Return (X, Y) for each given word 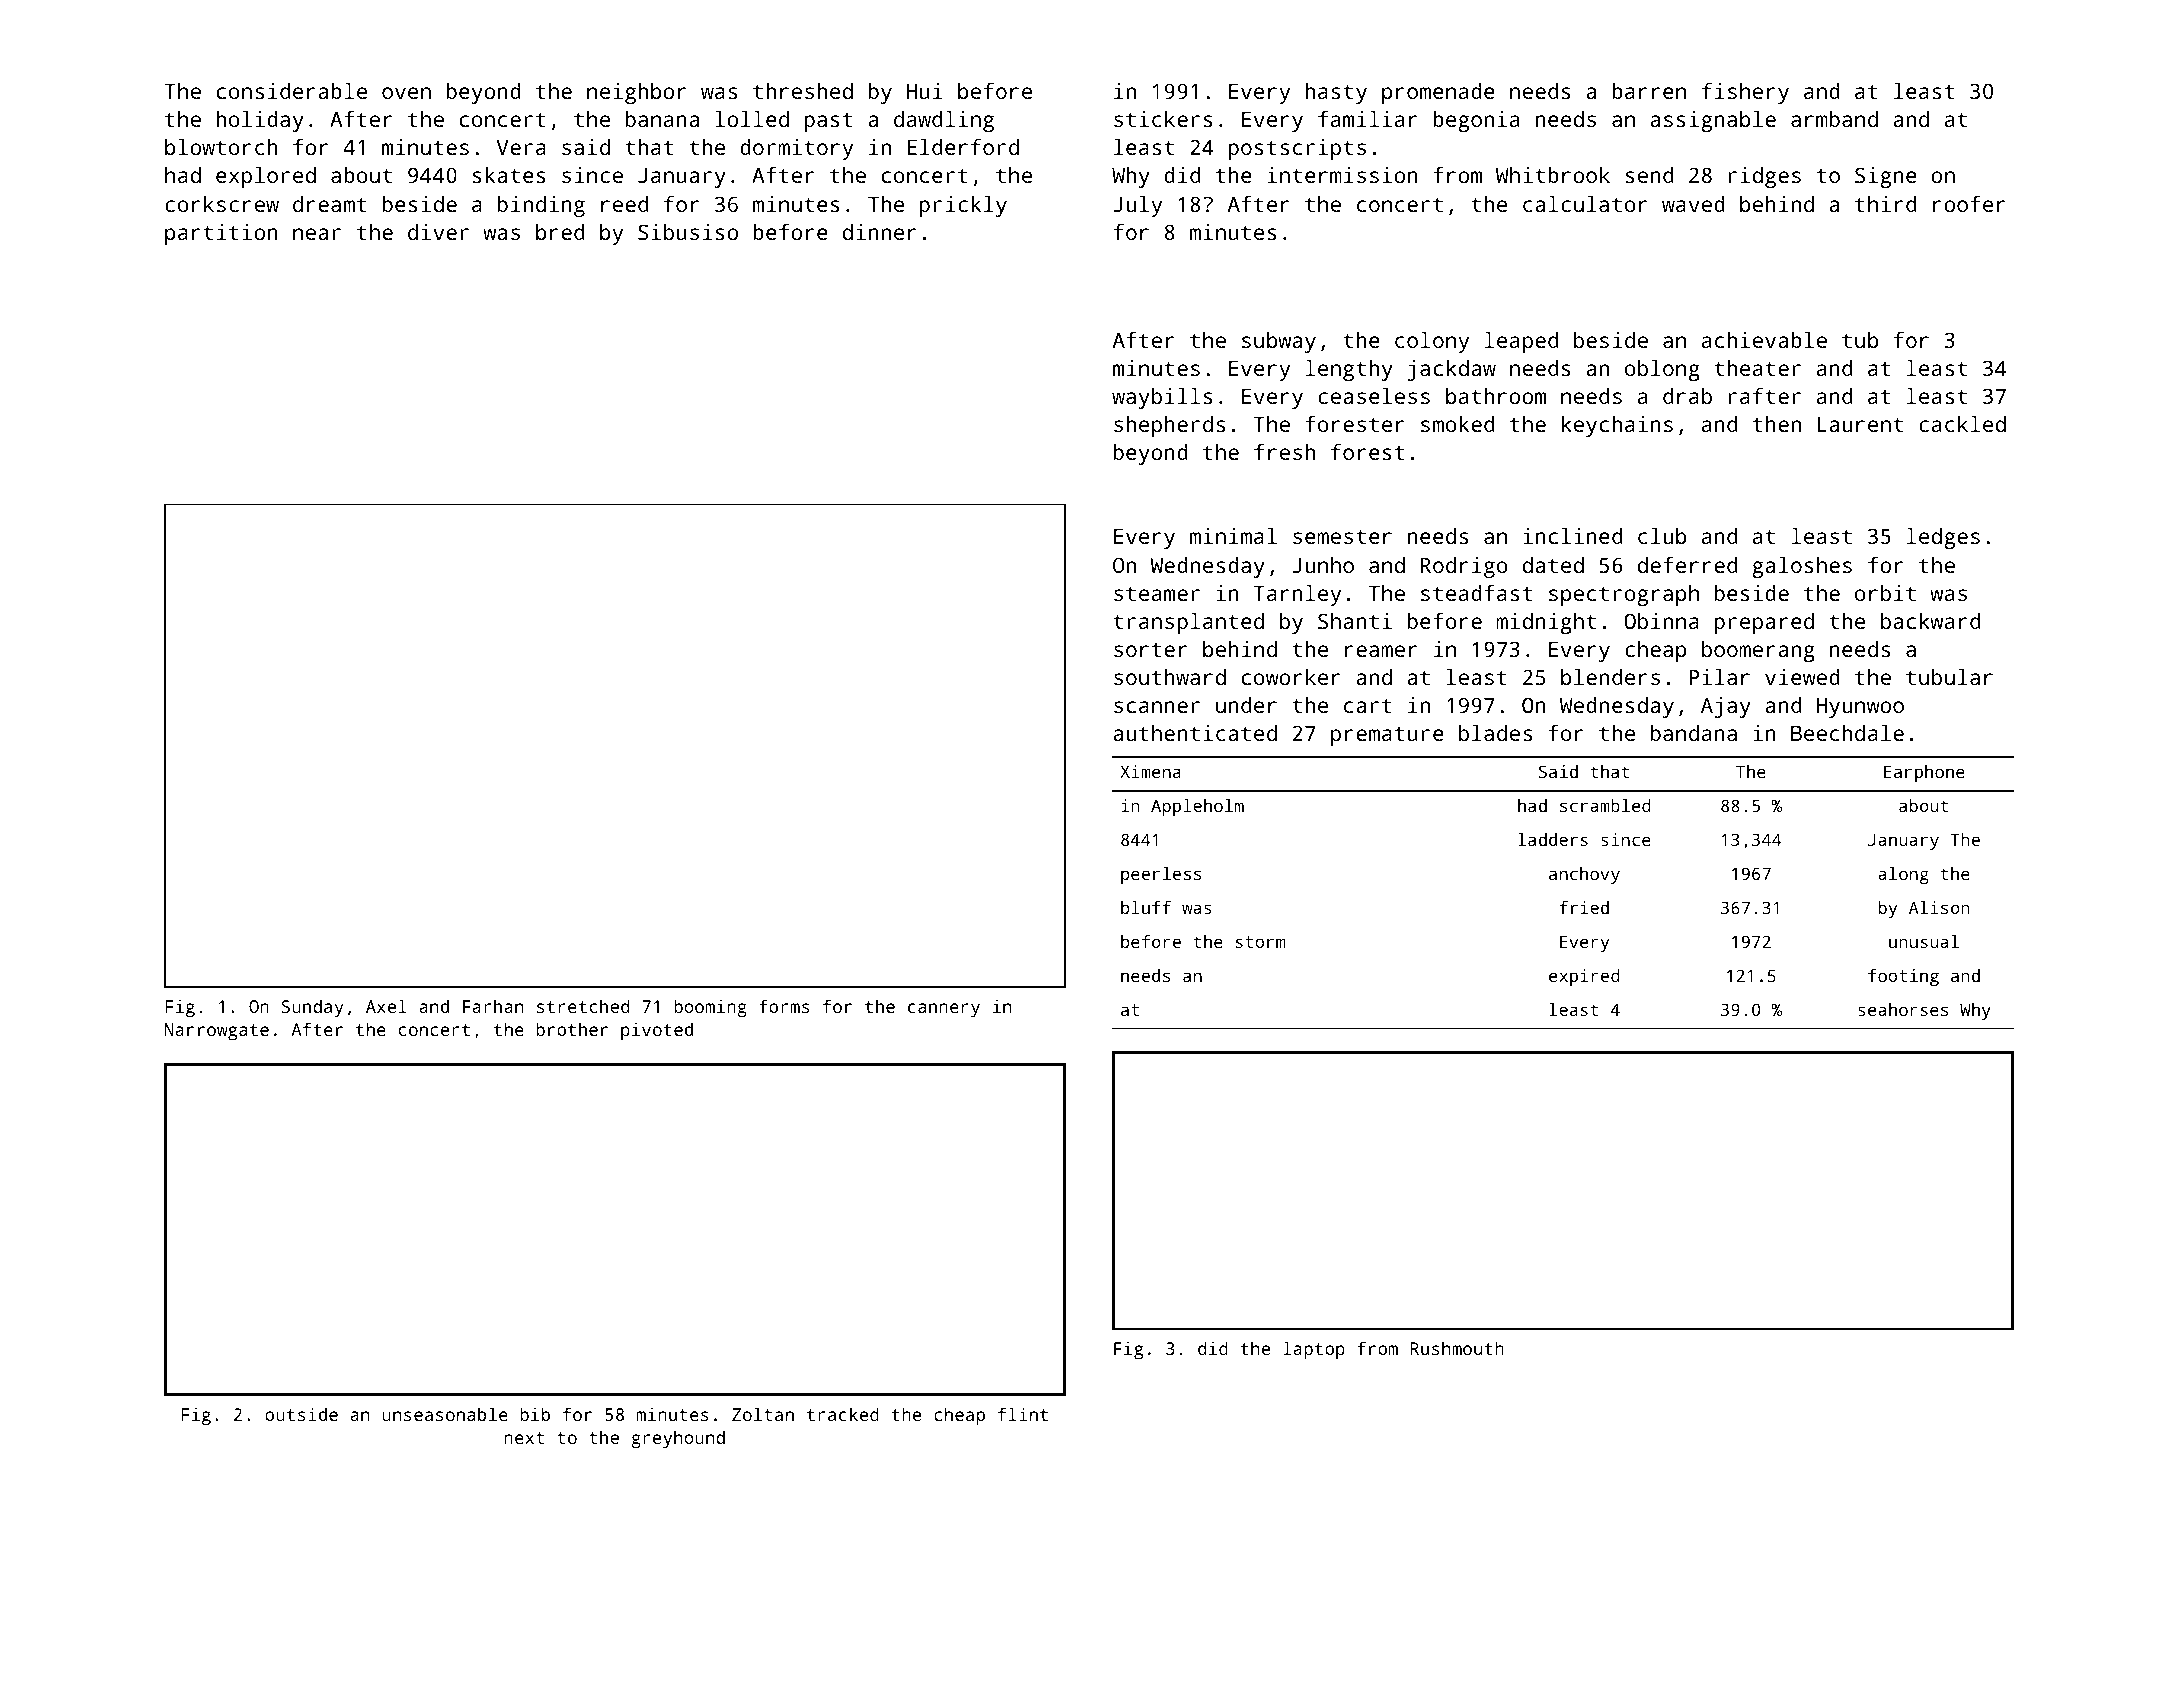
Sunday (312, 1008)
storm (1260, 942)
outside (301, 1414)
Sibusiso (688, 232)
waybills (1162, 398)
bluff (1146, 907)
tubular (1949, 677)
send (1649, 175)
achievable (1764, 340)
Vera (521, 147)
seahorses (1903, 1009)
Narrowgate (217, 1031)
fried (1584, 907)
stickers (1163, 119)
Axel (386, 1006)
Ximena (1150, 771)
